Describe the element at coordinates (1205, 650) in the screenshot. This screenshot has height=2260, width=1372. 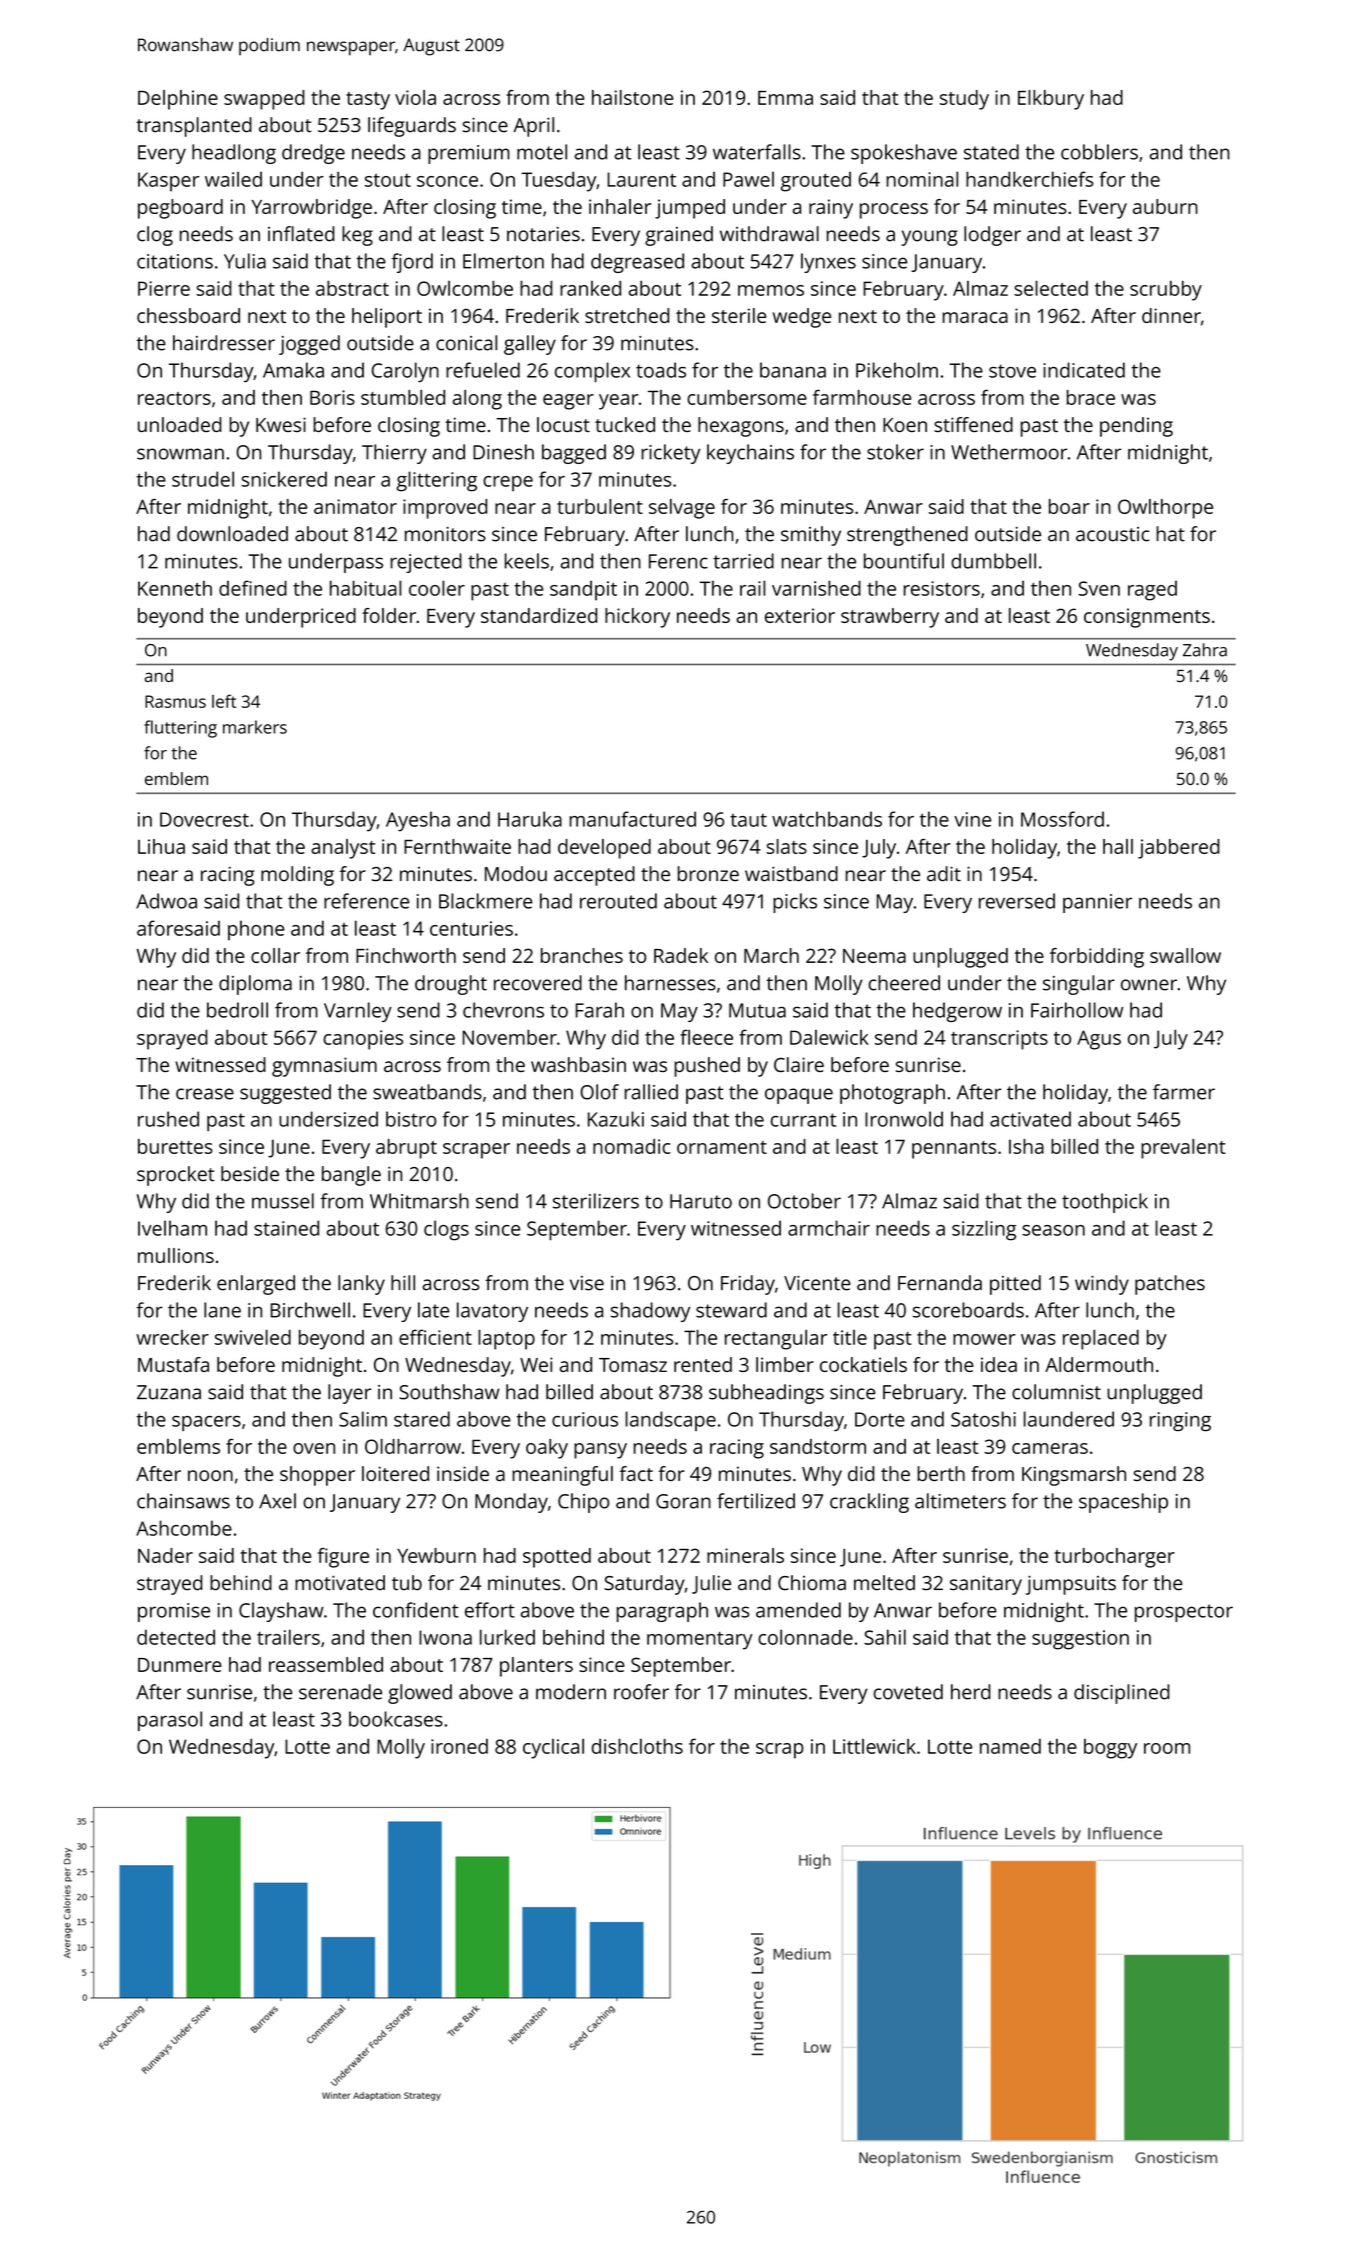
I see `Zahra` at that location.
